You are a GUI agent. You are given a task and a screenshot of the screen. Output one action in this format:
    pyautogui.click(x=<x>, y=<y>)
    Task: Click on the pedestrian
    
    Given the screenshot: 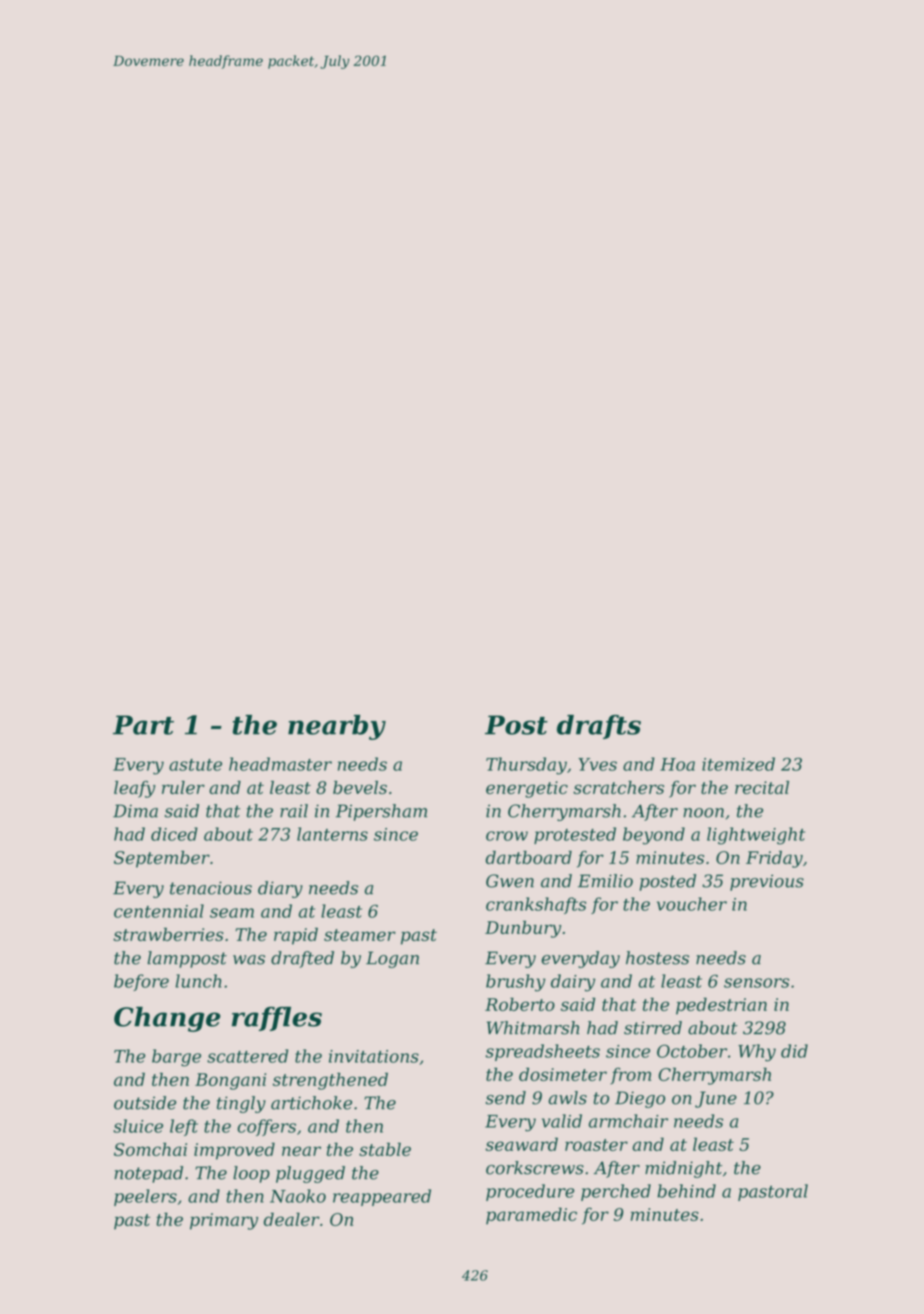 What is the action you would take?
    pyautogui.click(x=721, y=1006)
